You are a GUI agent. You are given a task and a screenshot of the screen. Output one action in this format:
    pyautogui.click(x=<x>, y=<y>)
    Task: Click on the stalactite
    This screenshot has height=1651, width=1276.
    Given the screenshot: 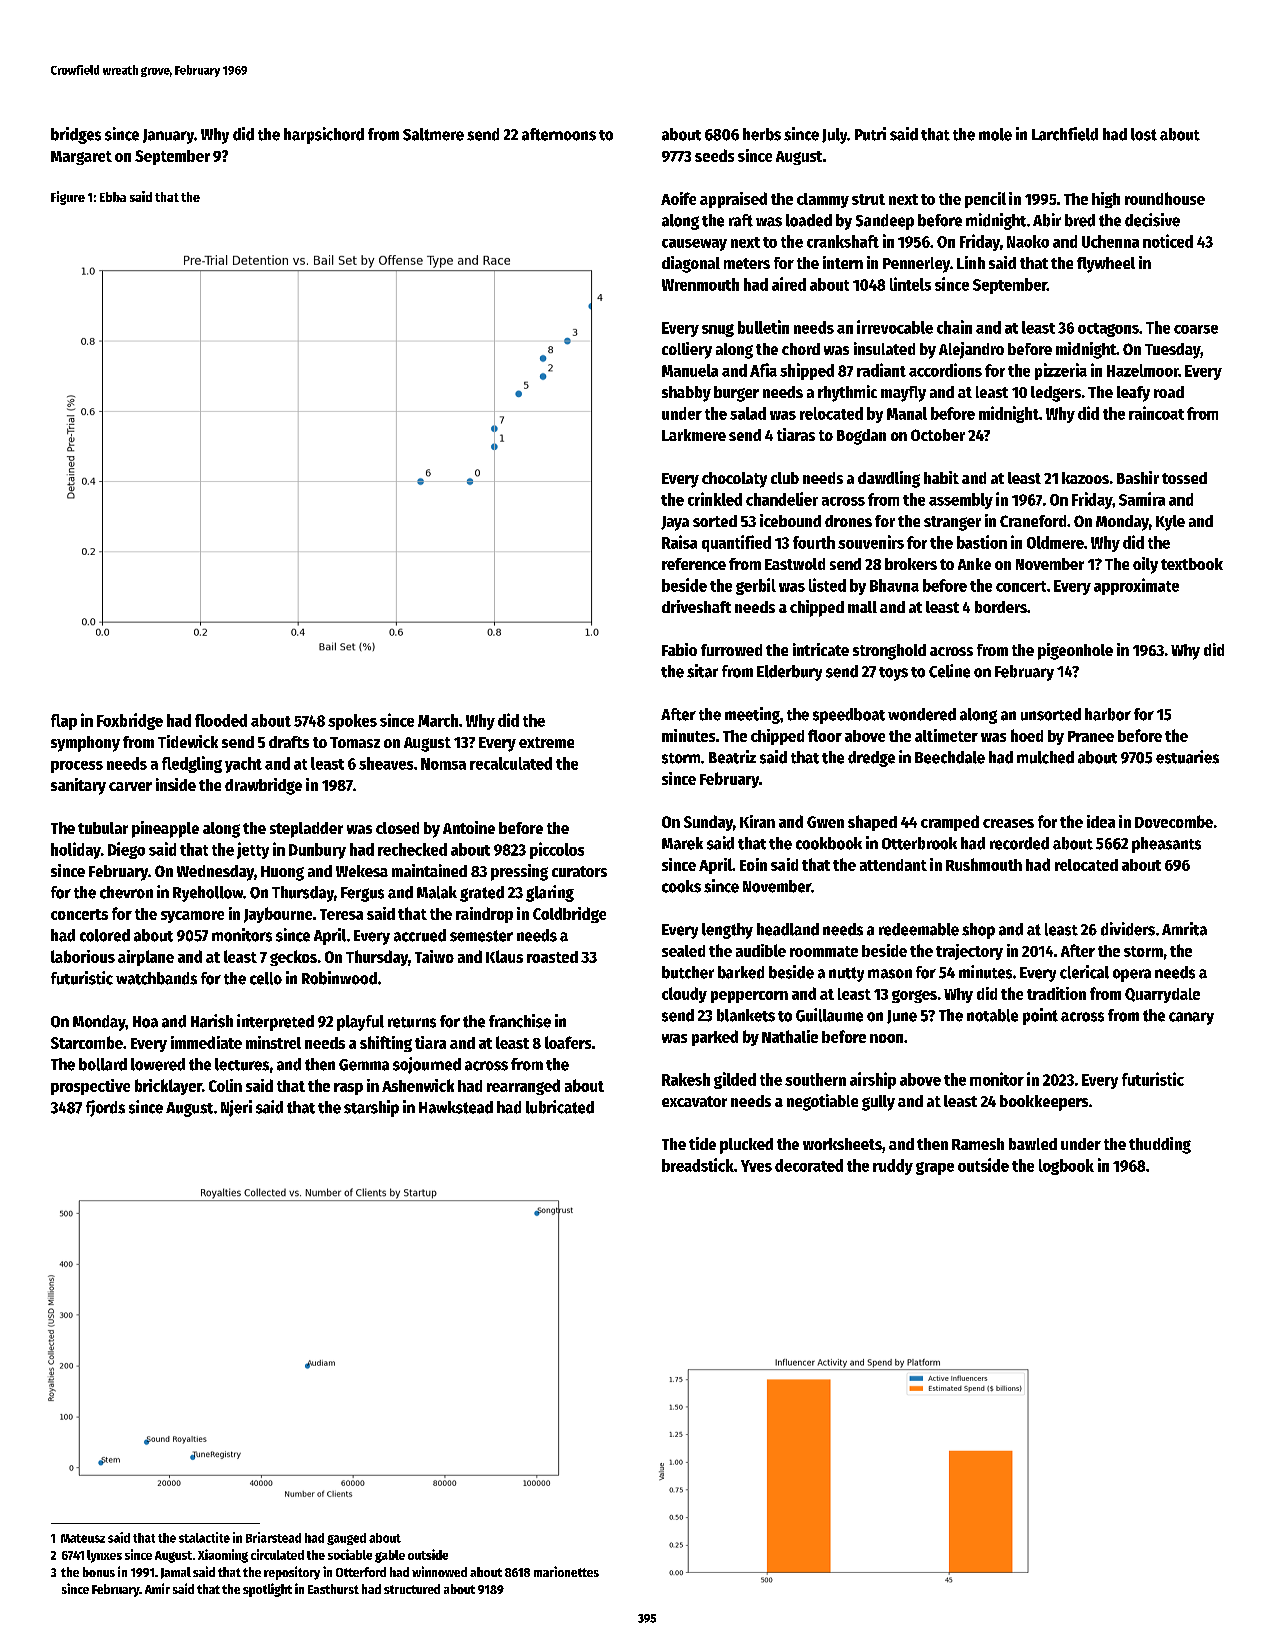 What is the action you would take?
    pyautogui.click(x=204, y=1537)
